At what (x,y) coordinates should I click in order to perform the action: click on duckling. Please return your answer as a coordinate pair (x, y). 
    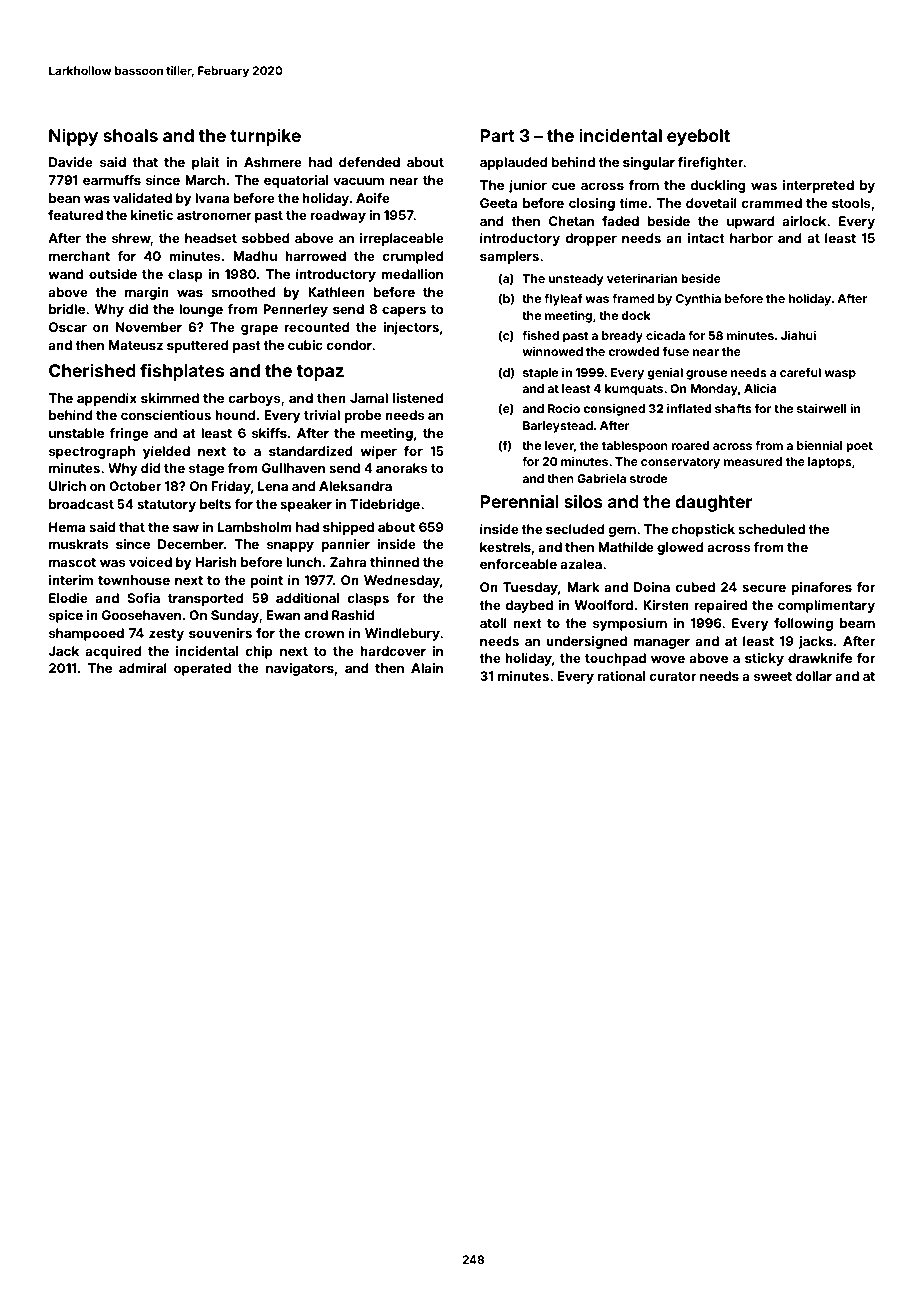
    Looking at the image, I should click on (718, 186).
